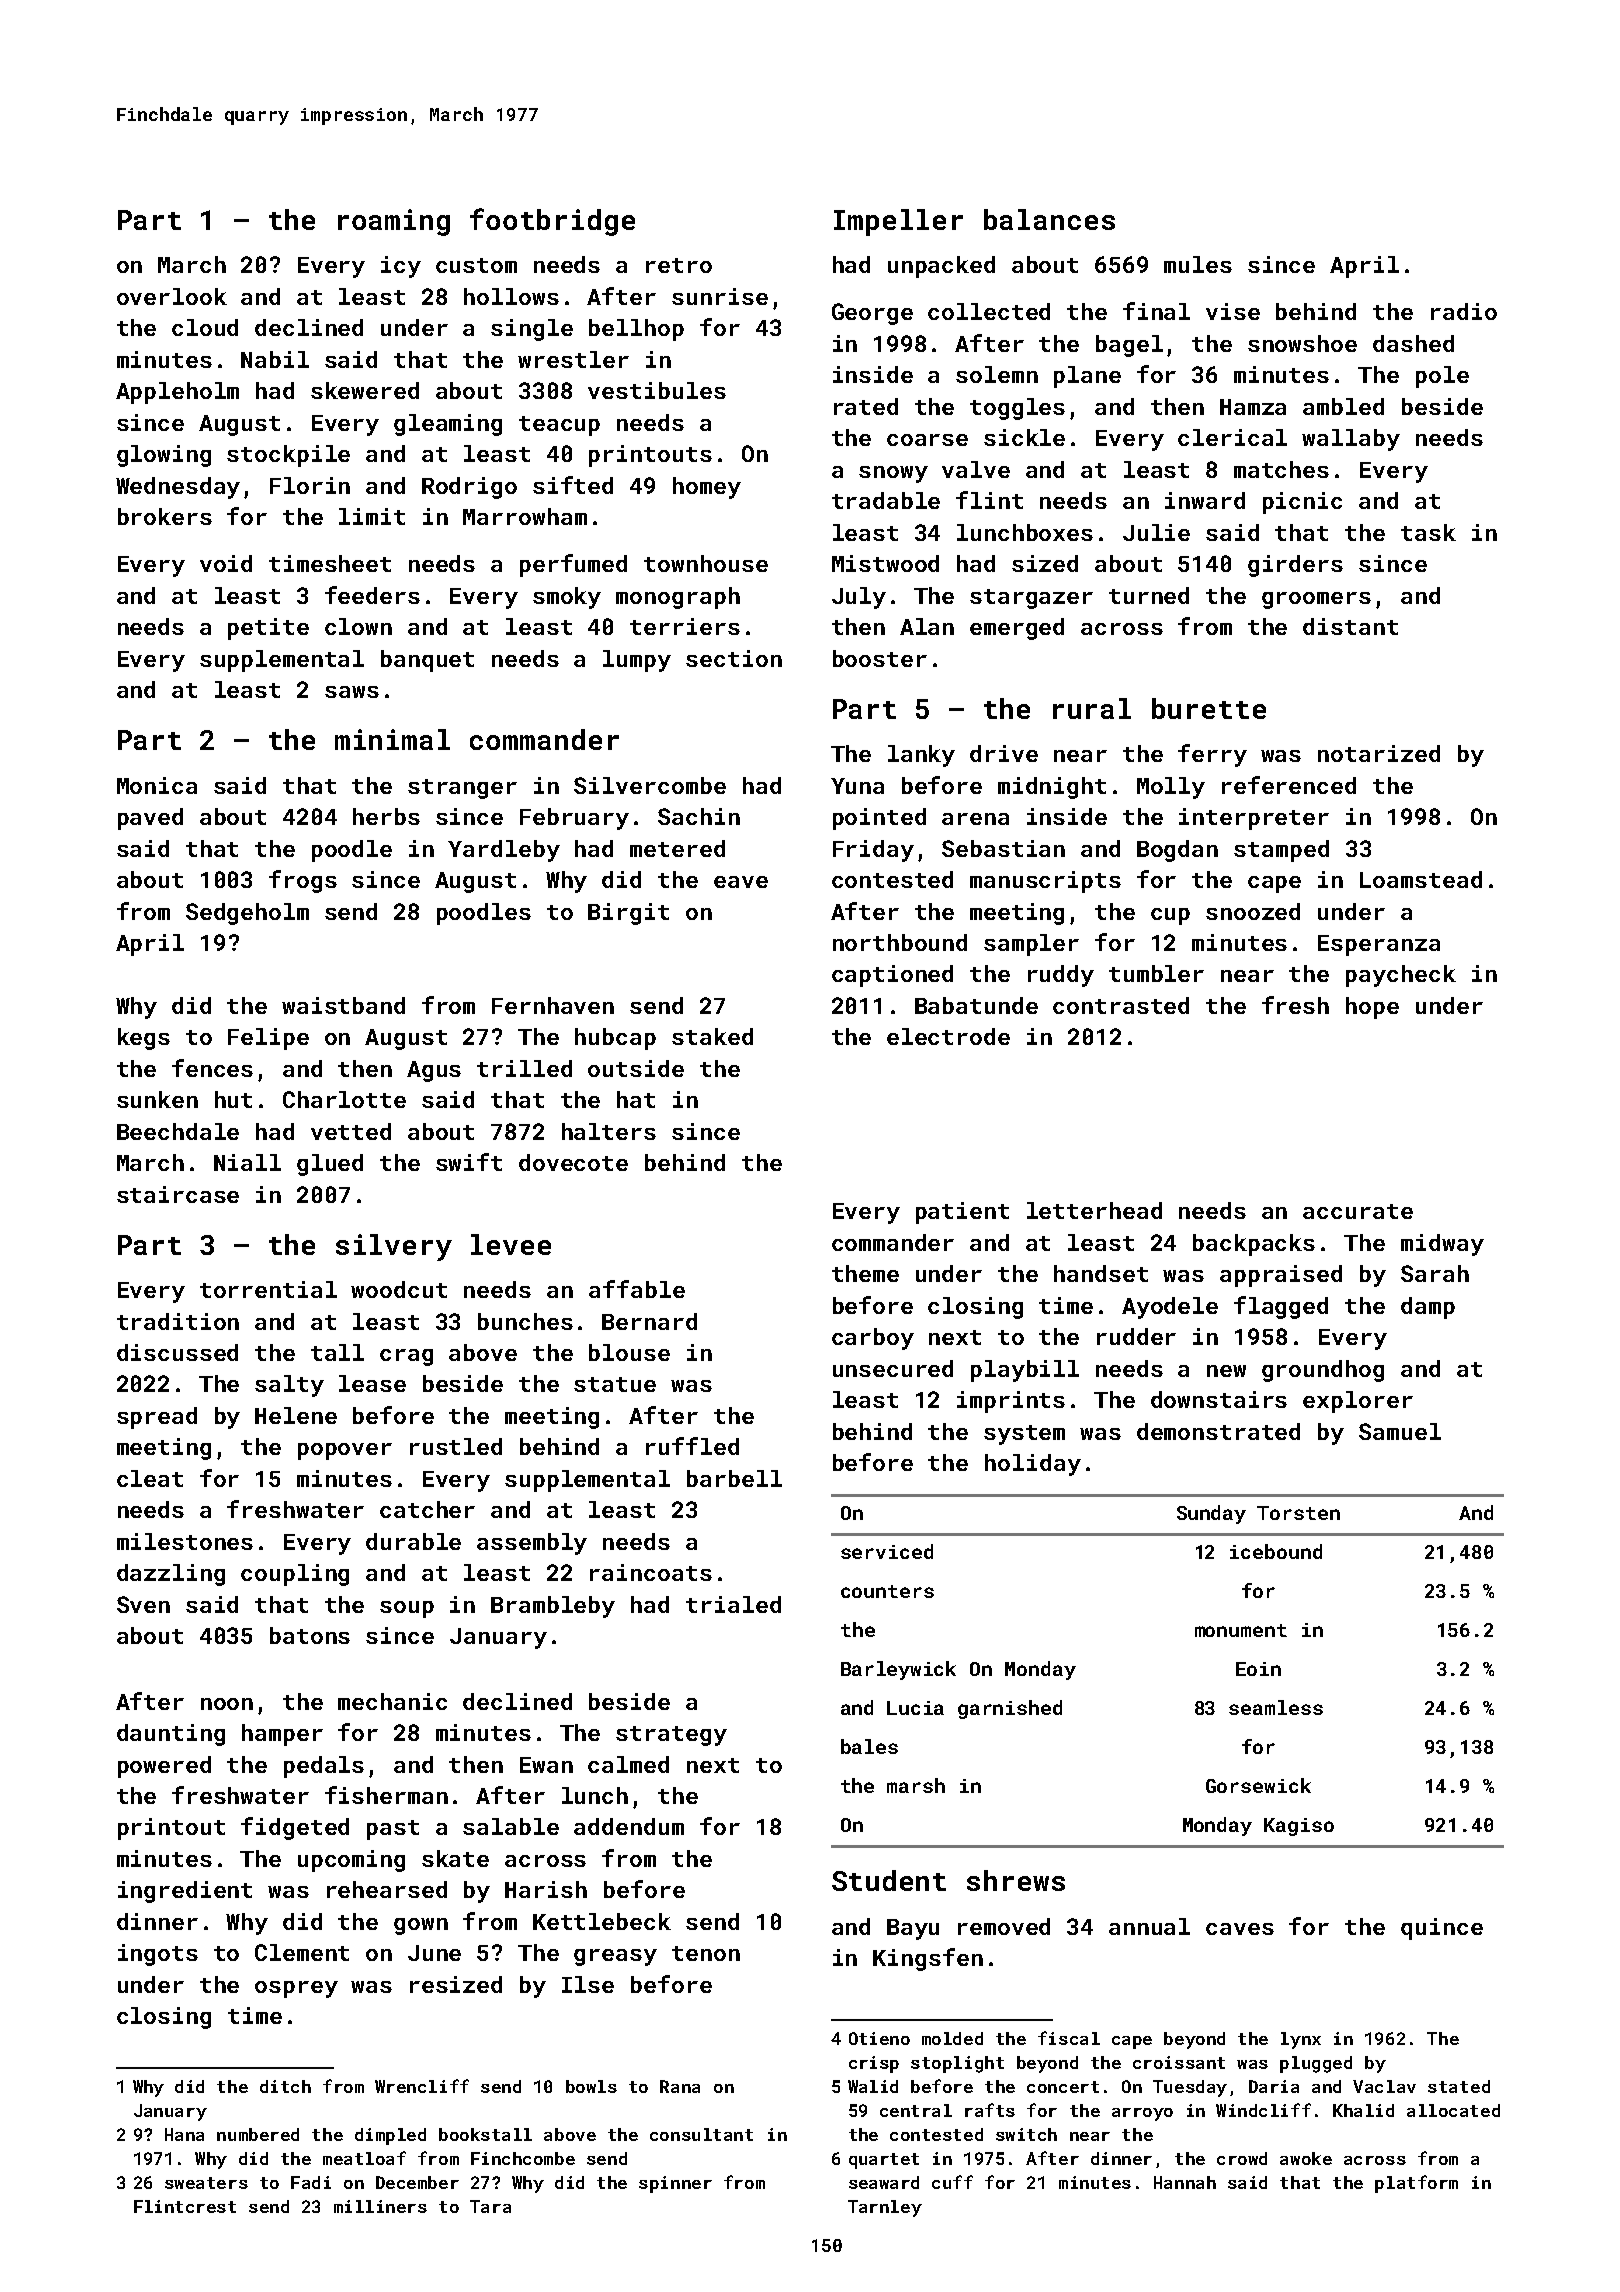 The height and width of the image is (2292, 1620). What do you see at coordinates (679, 265) in the image?
I see `retro` at bounding box center [679, 265].
